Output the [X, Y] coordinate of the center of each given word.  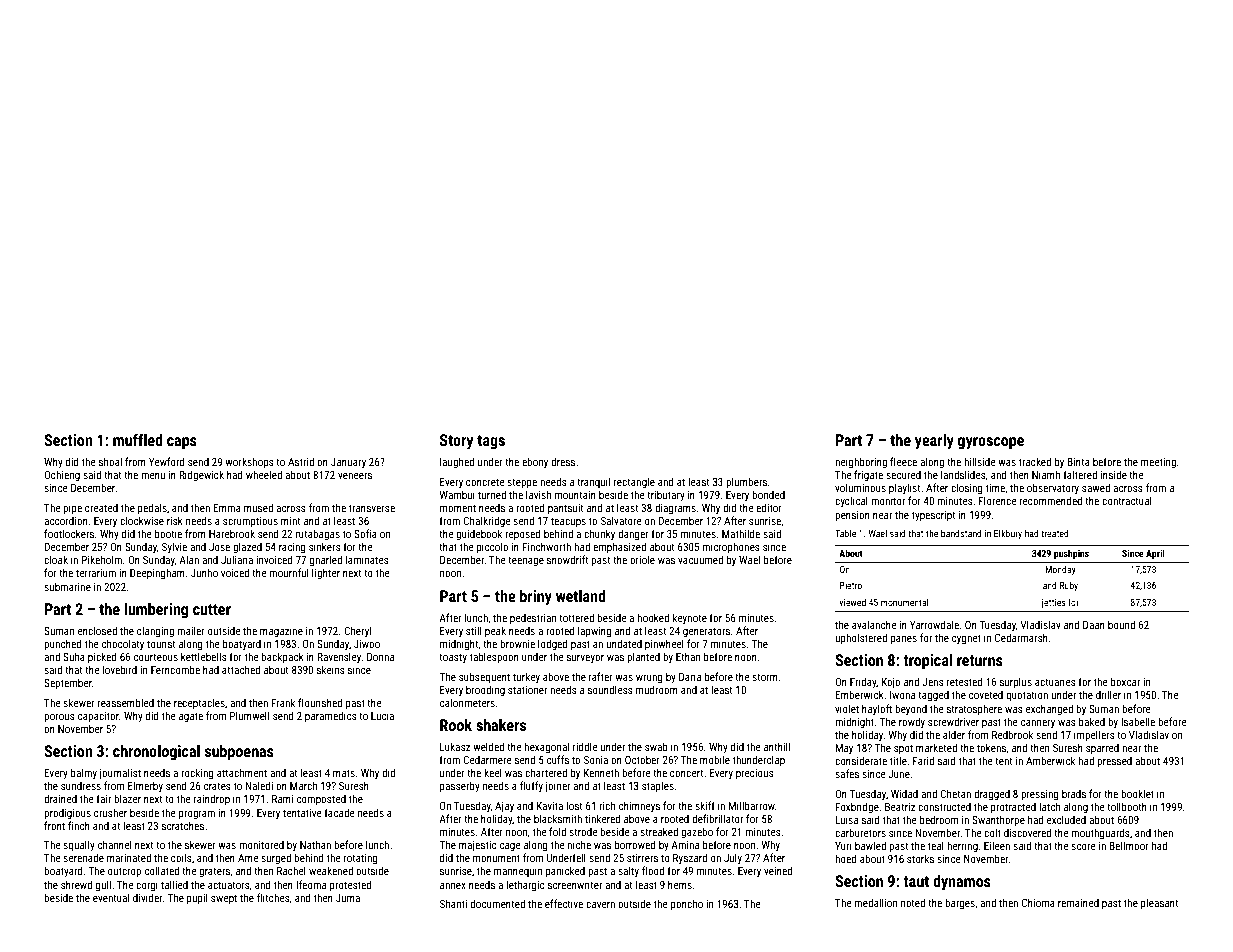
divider [148, 897]
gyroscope [991, 443]
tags [491, 442]
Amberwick [1050, 760]
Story [456, 442]
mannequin [518, 872]
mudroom [657, 689]
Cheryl [357, 631]
